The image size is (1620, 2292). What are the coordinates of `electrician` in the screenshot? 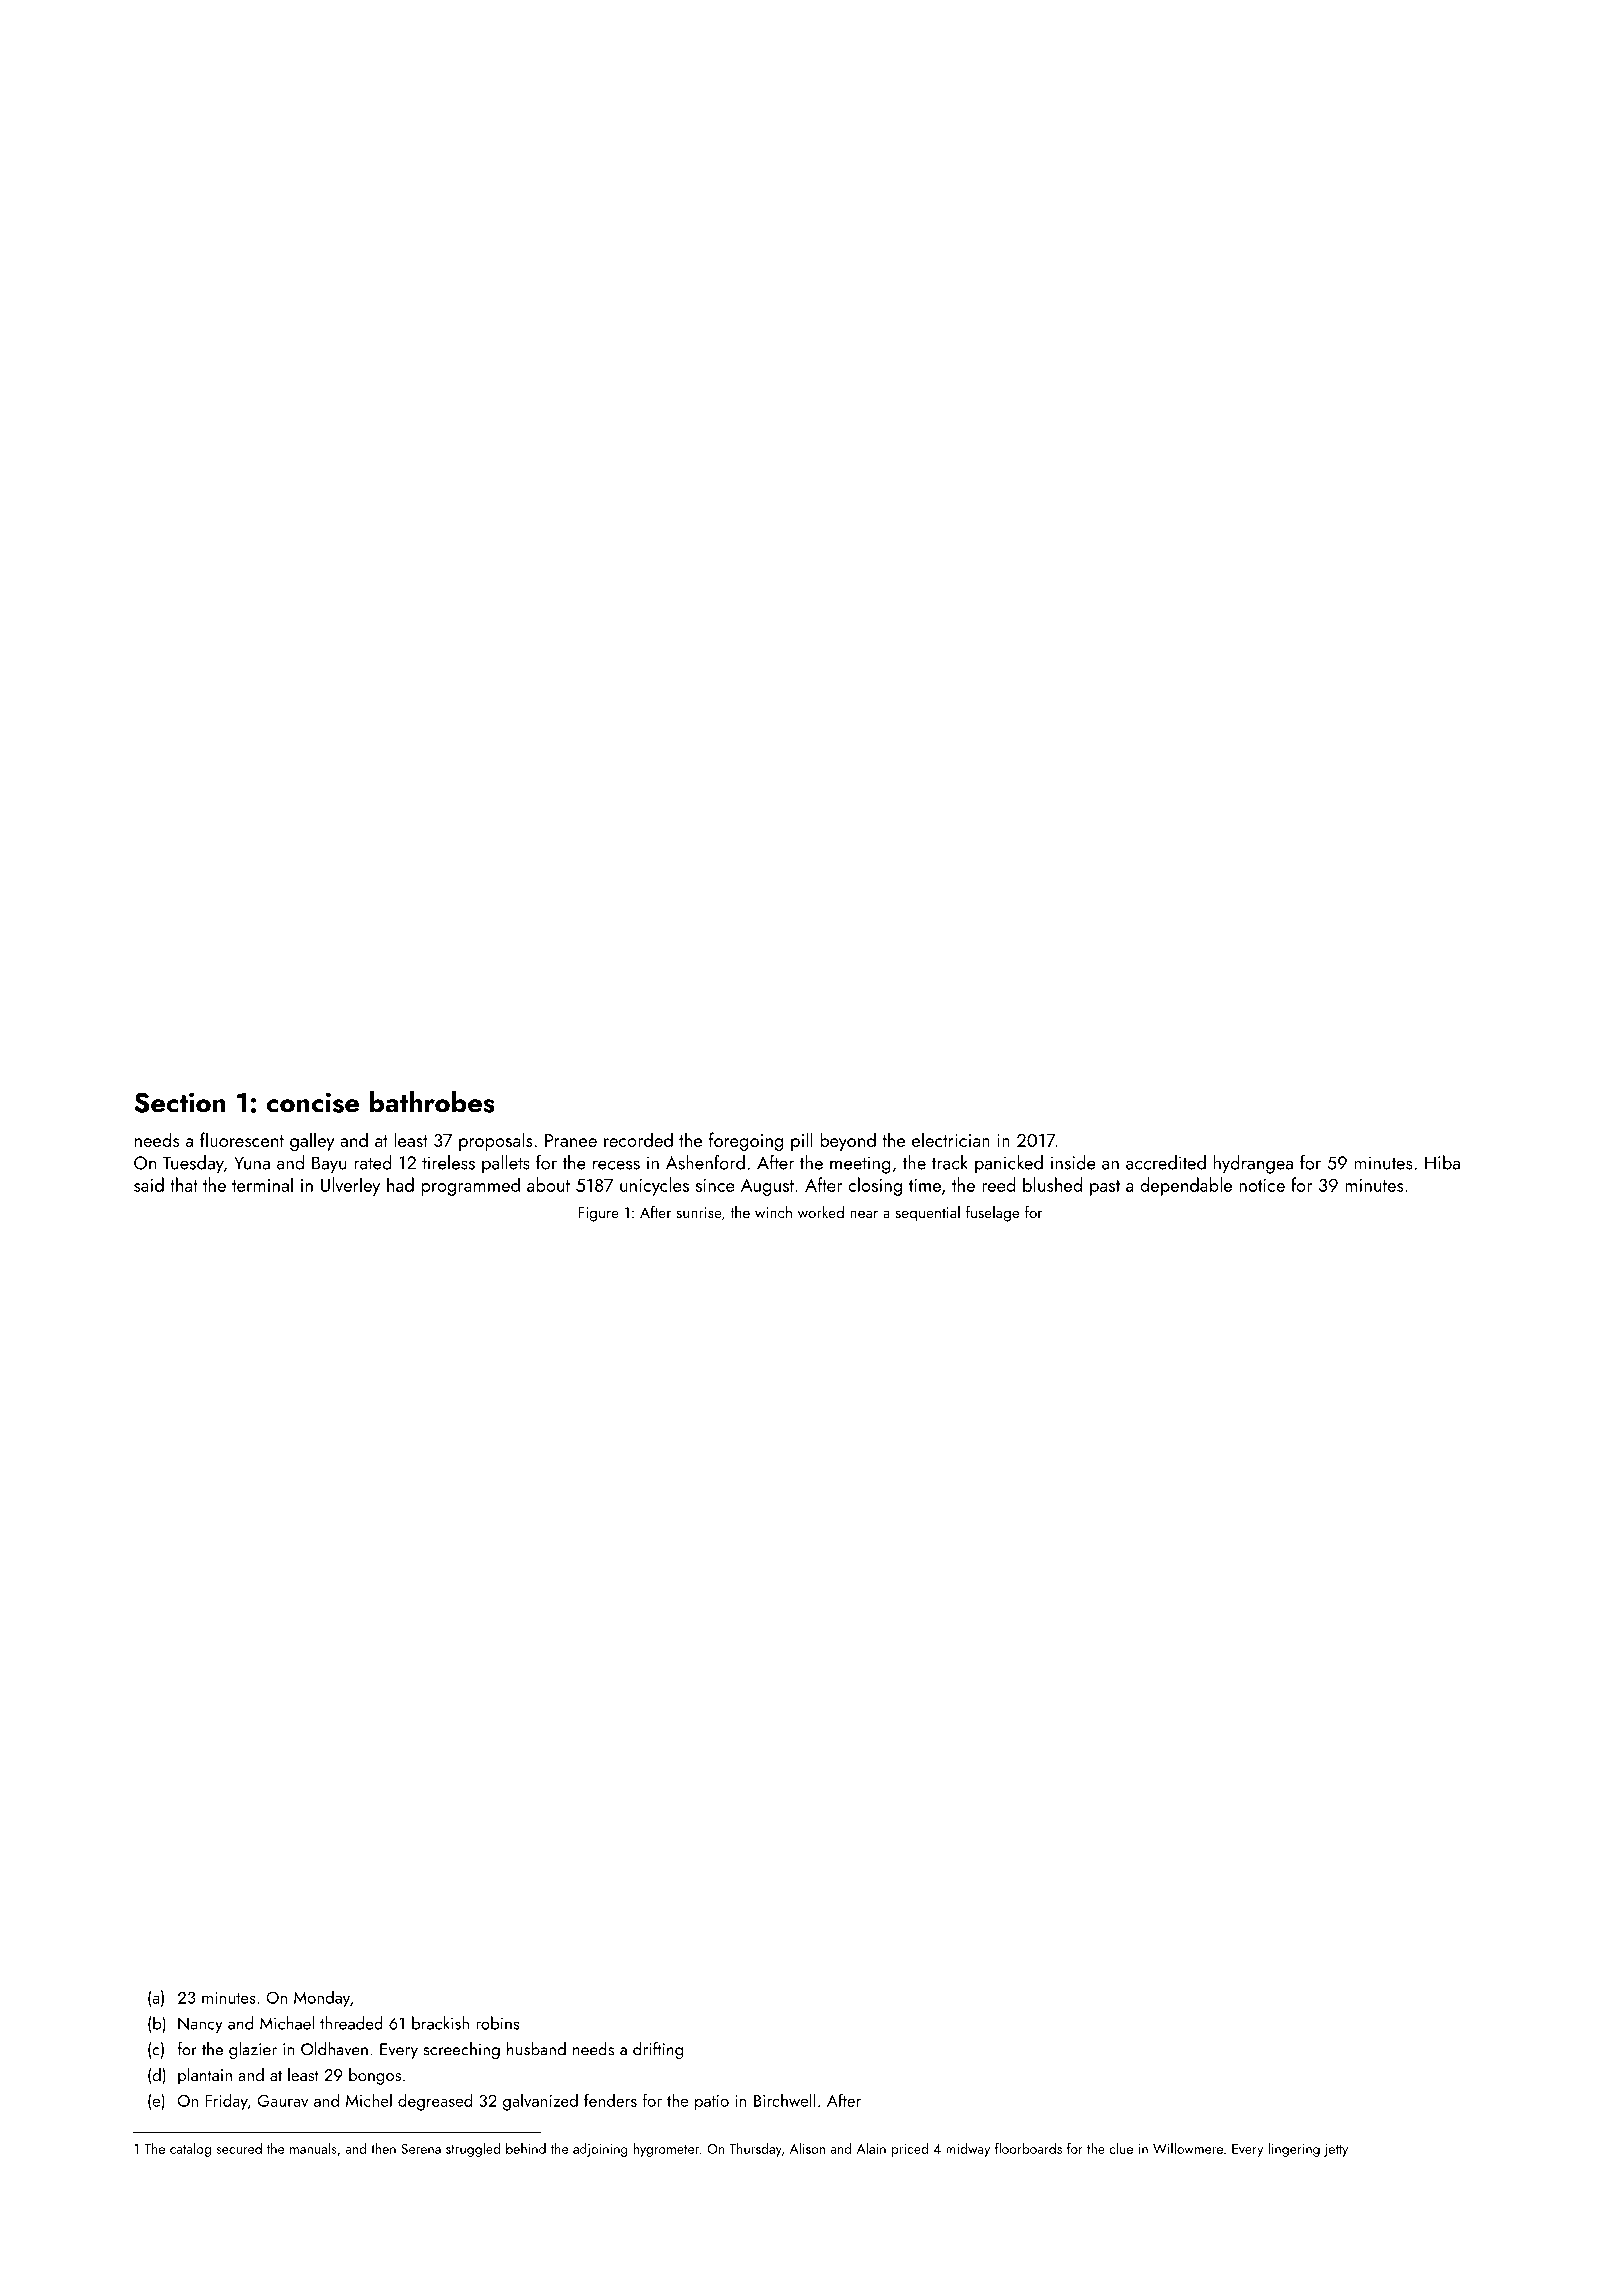 It's located at (951, 1139).
